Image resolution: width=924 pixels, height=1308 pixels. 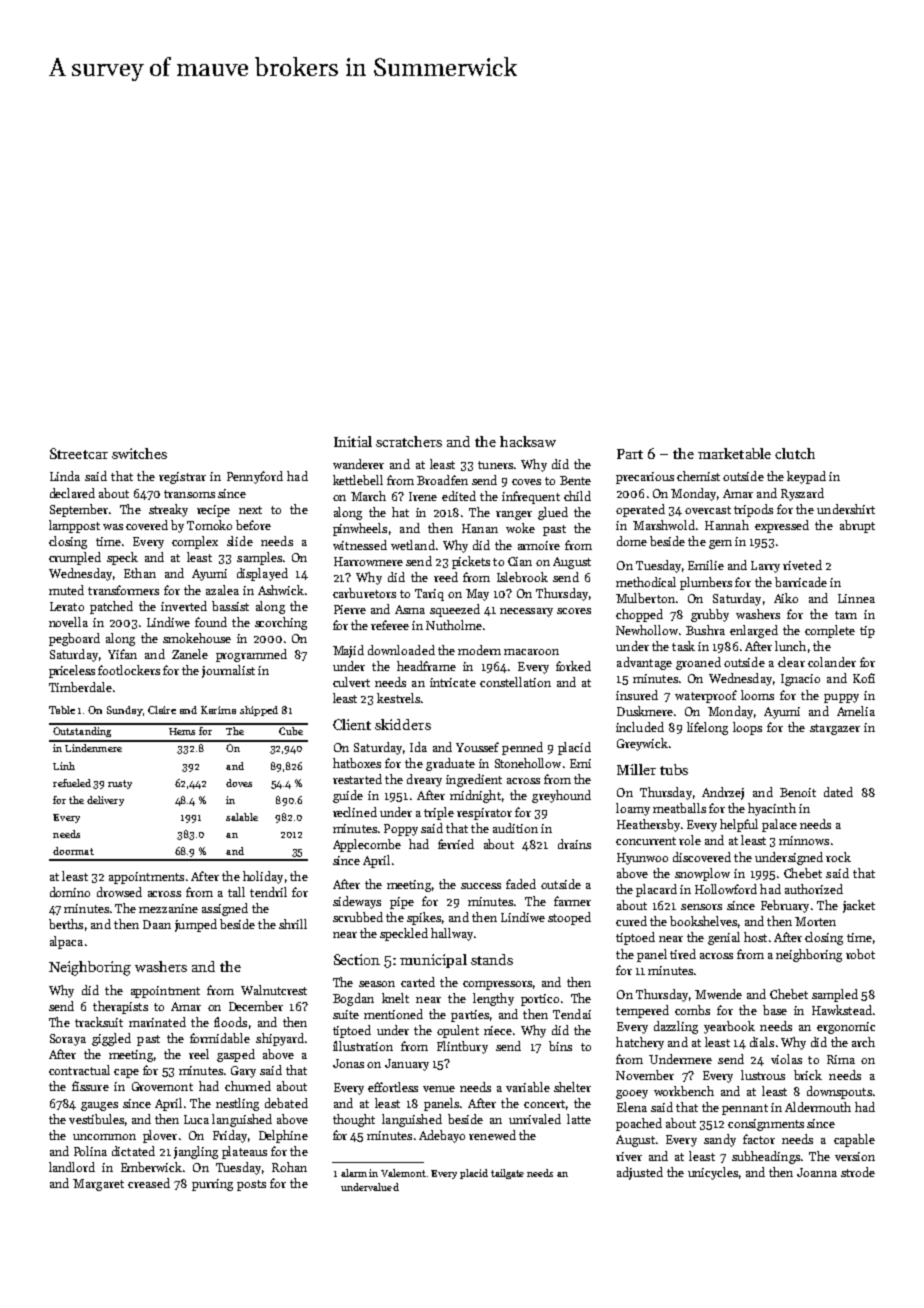 What do you see at coordinates (259, 558) in the screenshot?
I see `samples` at bounding box center [259, 558].
